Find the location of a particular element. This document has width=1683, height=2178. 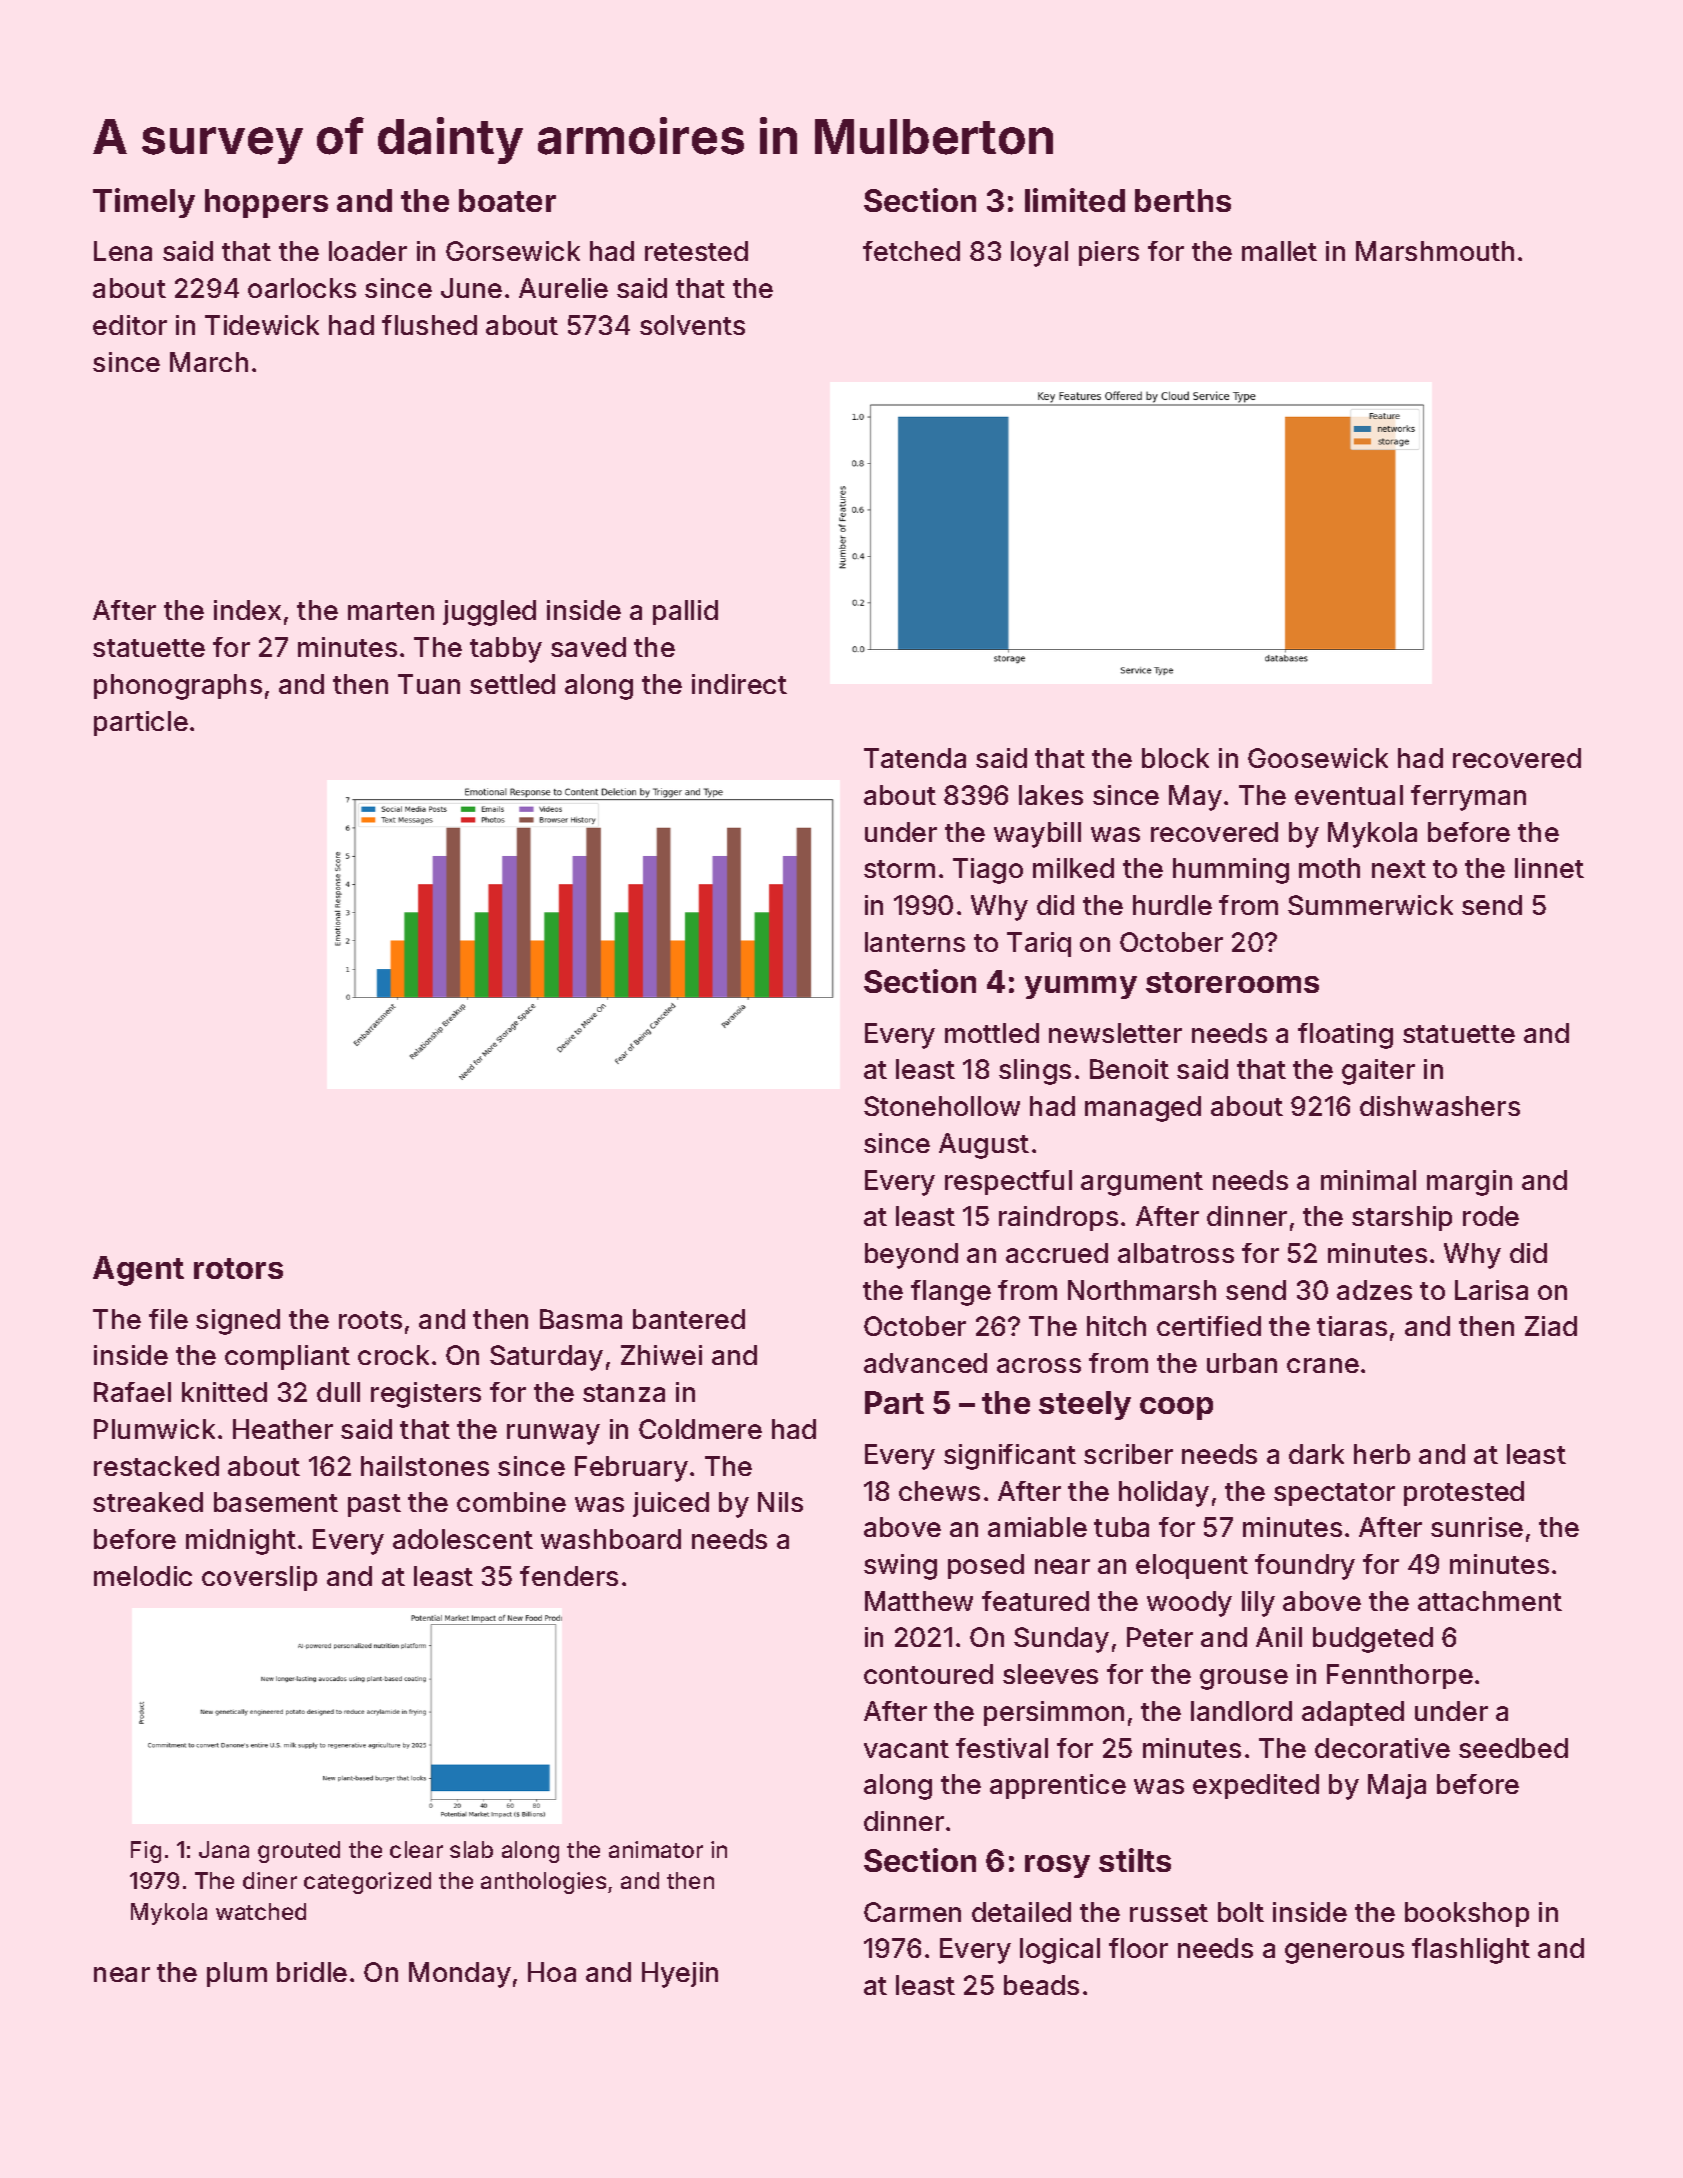

Marshmouth is located at coordinates (1435, 251).
